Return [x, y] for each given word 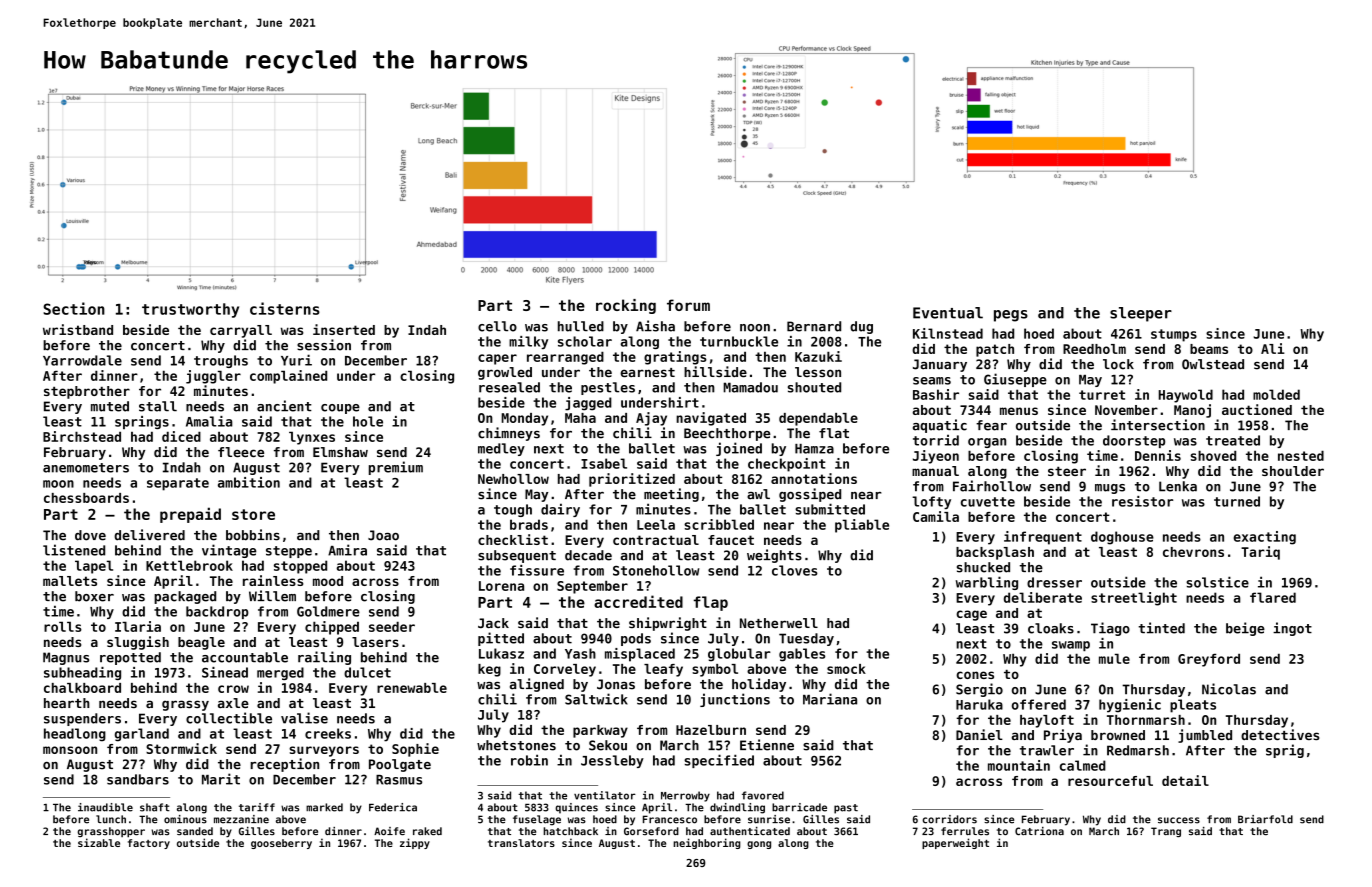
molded [1276, 394]
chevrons [1193, 552]
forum [688, 305]
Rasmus [399, 780]
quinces [576, 808]
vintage [229, 551]
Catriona [1039, 831]
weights [774, 556]
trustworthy [190, 310]
